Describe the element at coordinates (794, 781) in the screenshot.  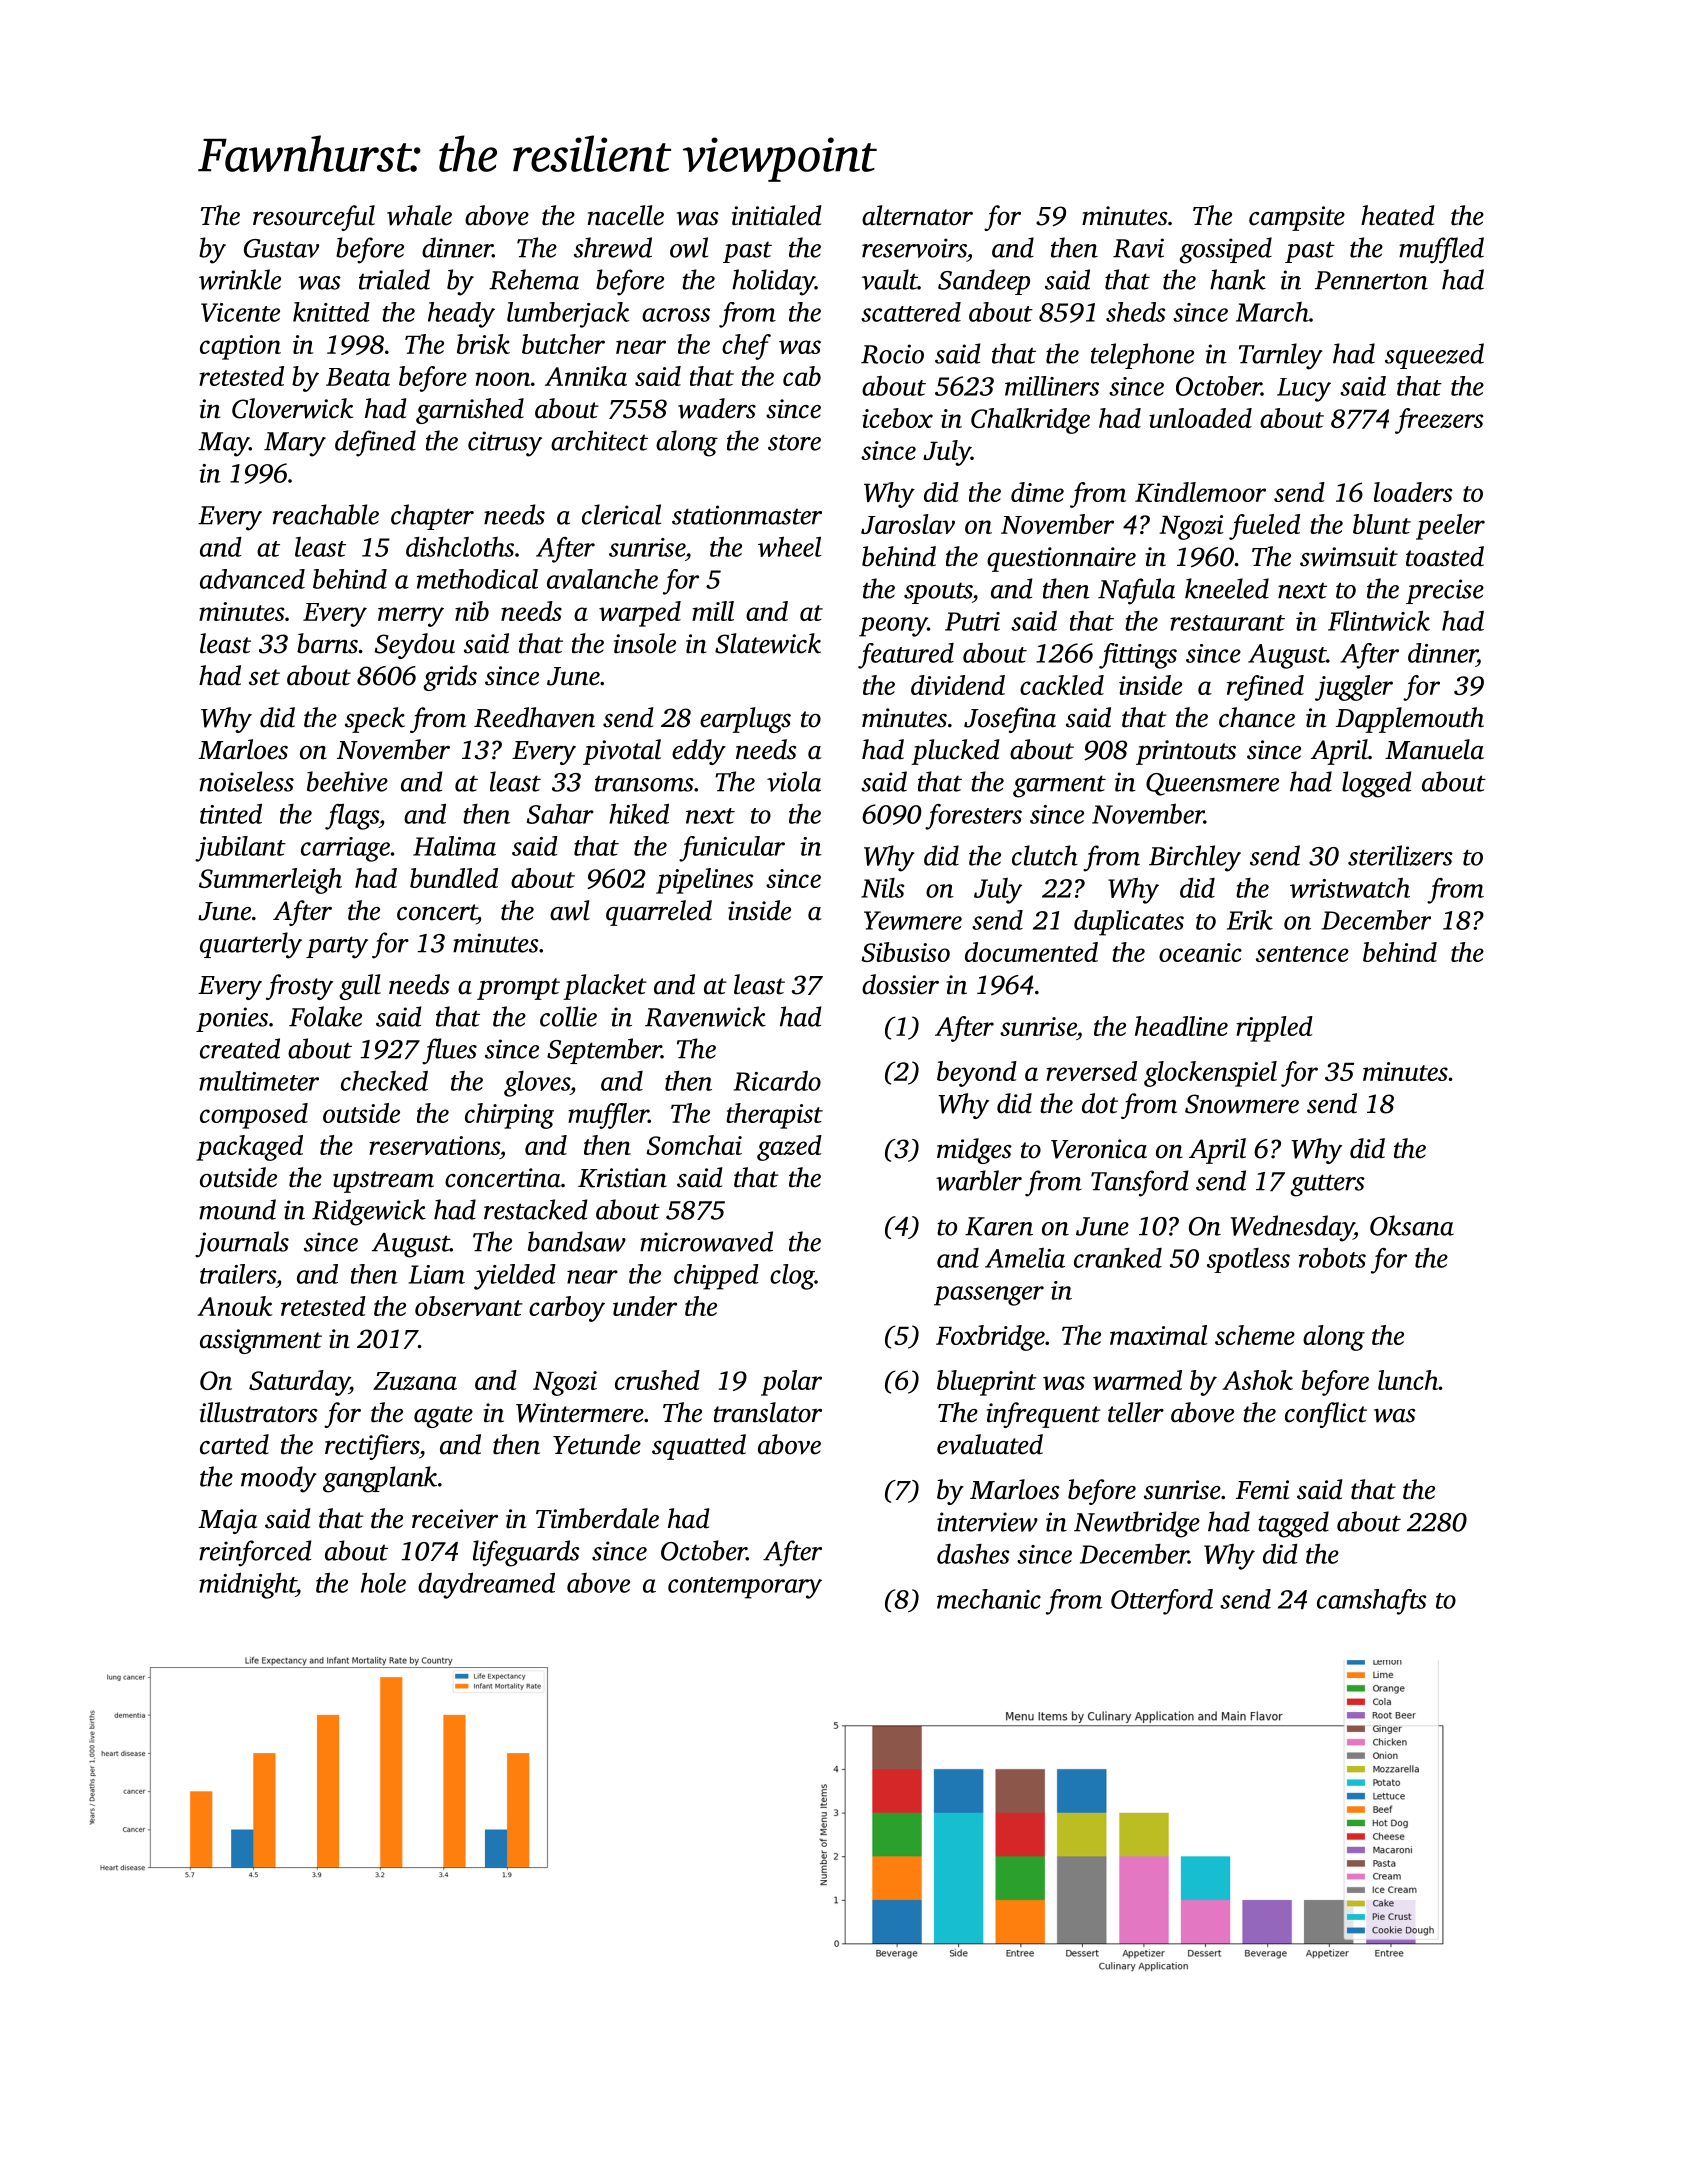
I see `viola` at that location.
